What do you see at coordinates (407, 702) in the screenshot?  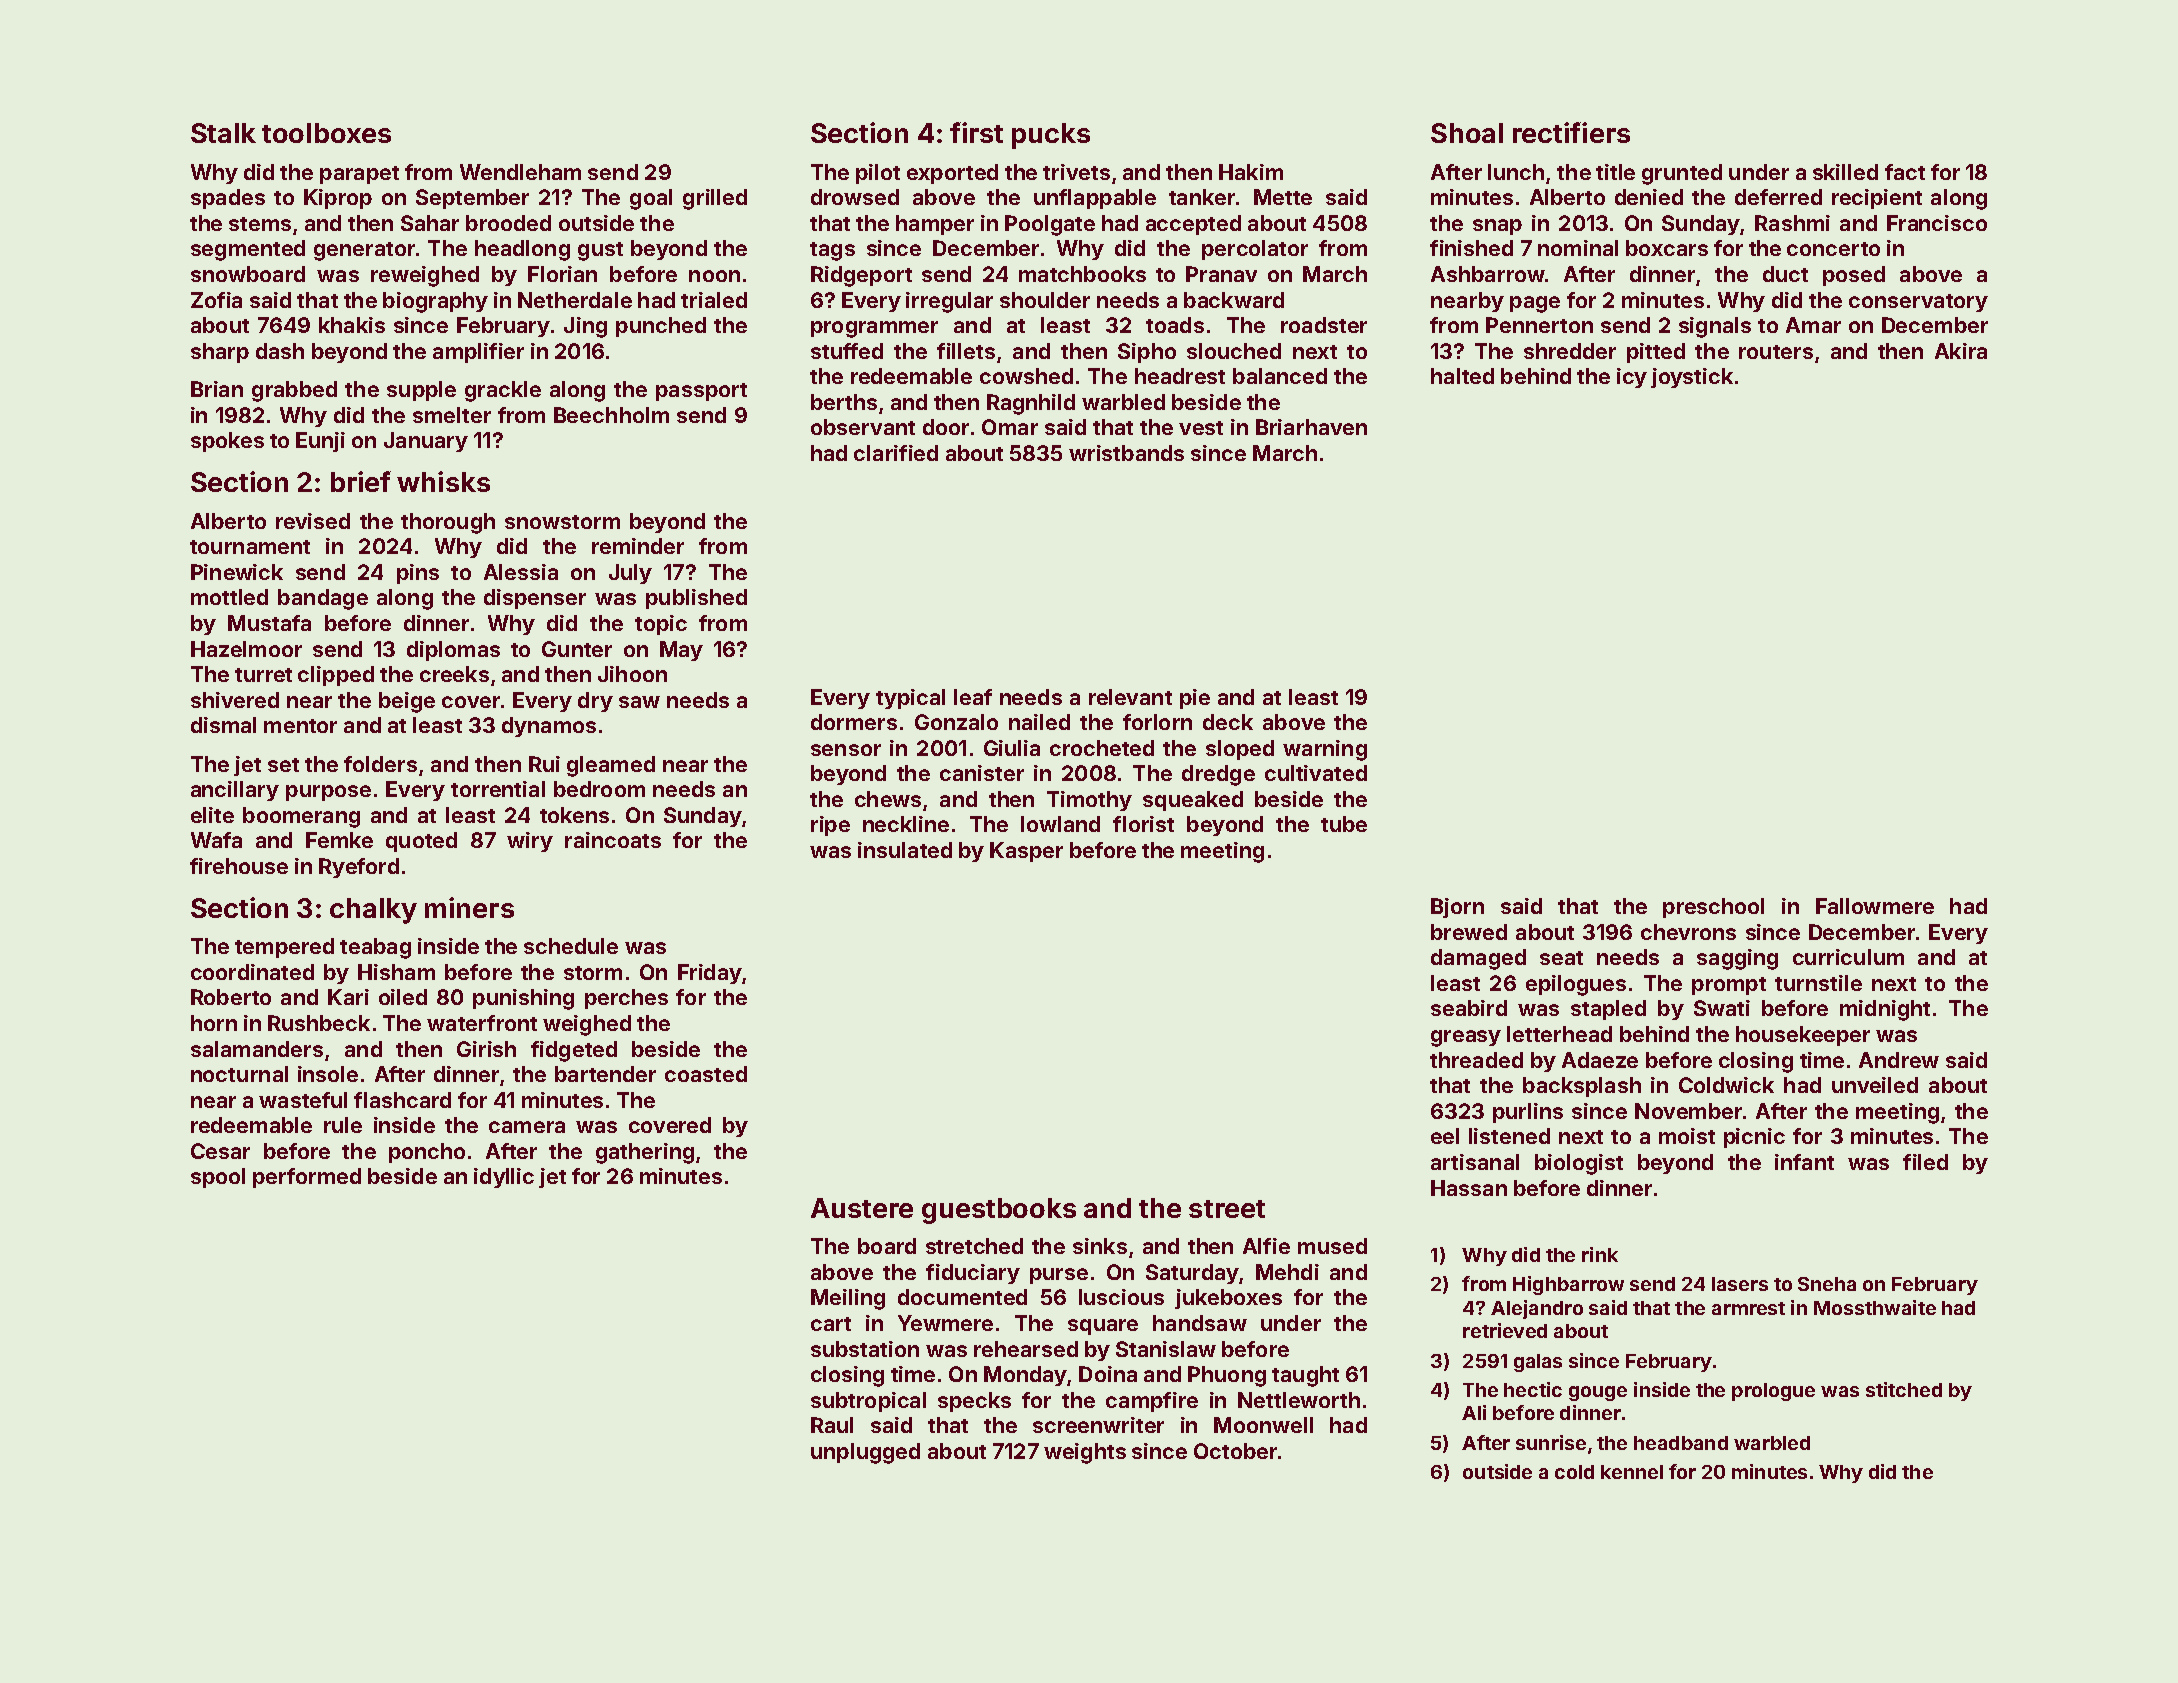 I see `beige` at bounding box center [407, 702].
